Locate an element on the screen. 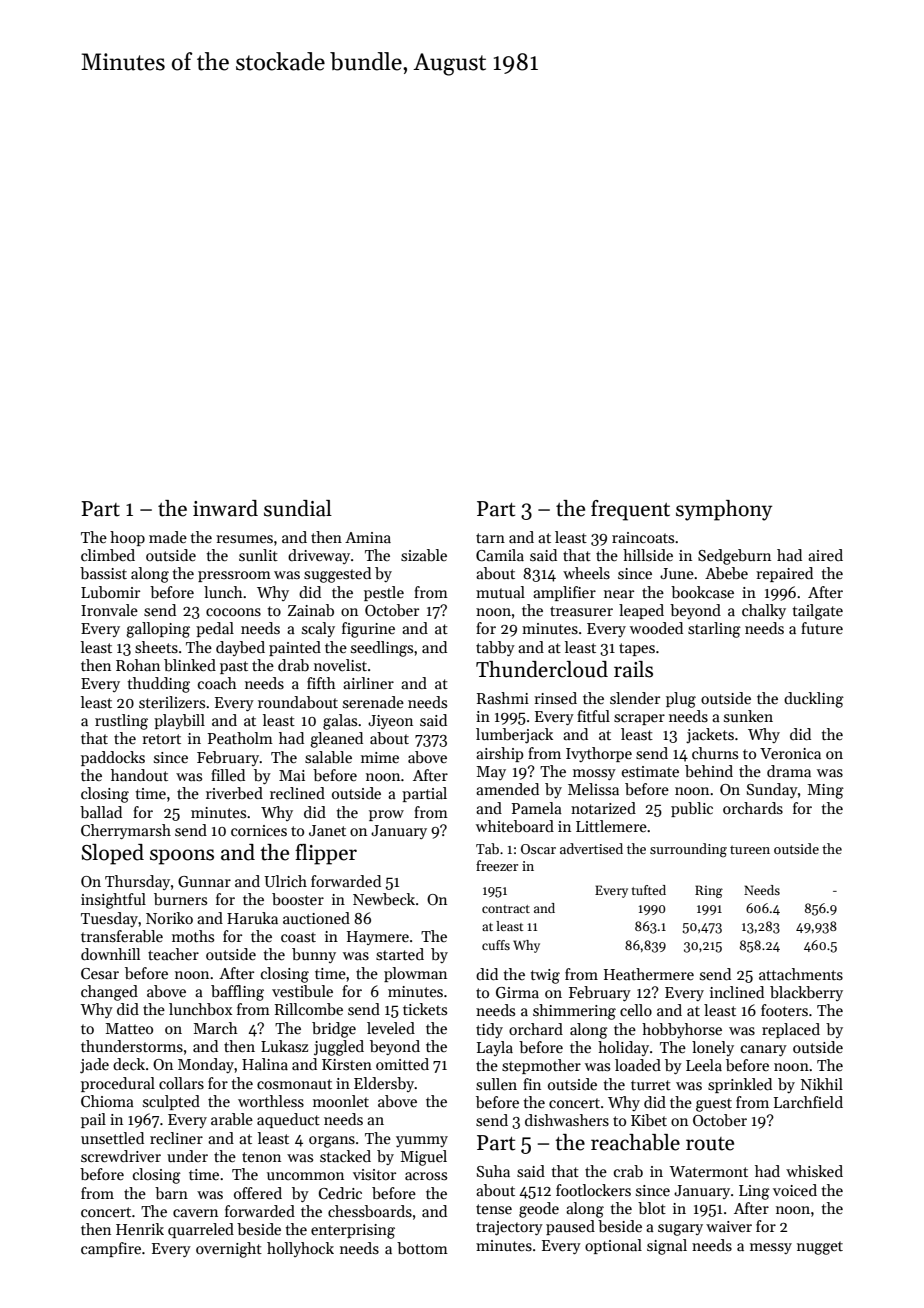 The image size is (924, 1308). dishwashers is located at coordinates (567, 1120).
